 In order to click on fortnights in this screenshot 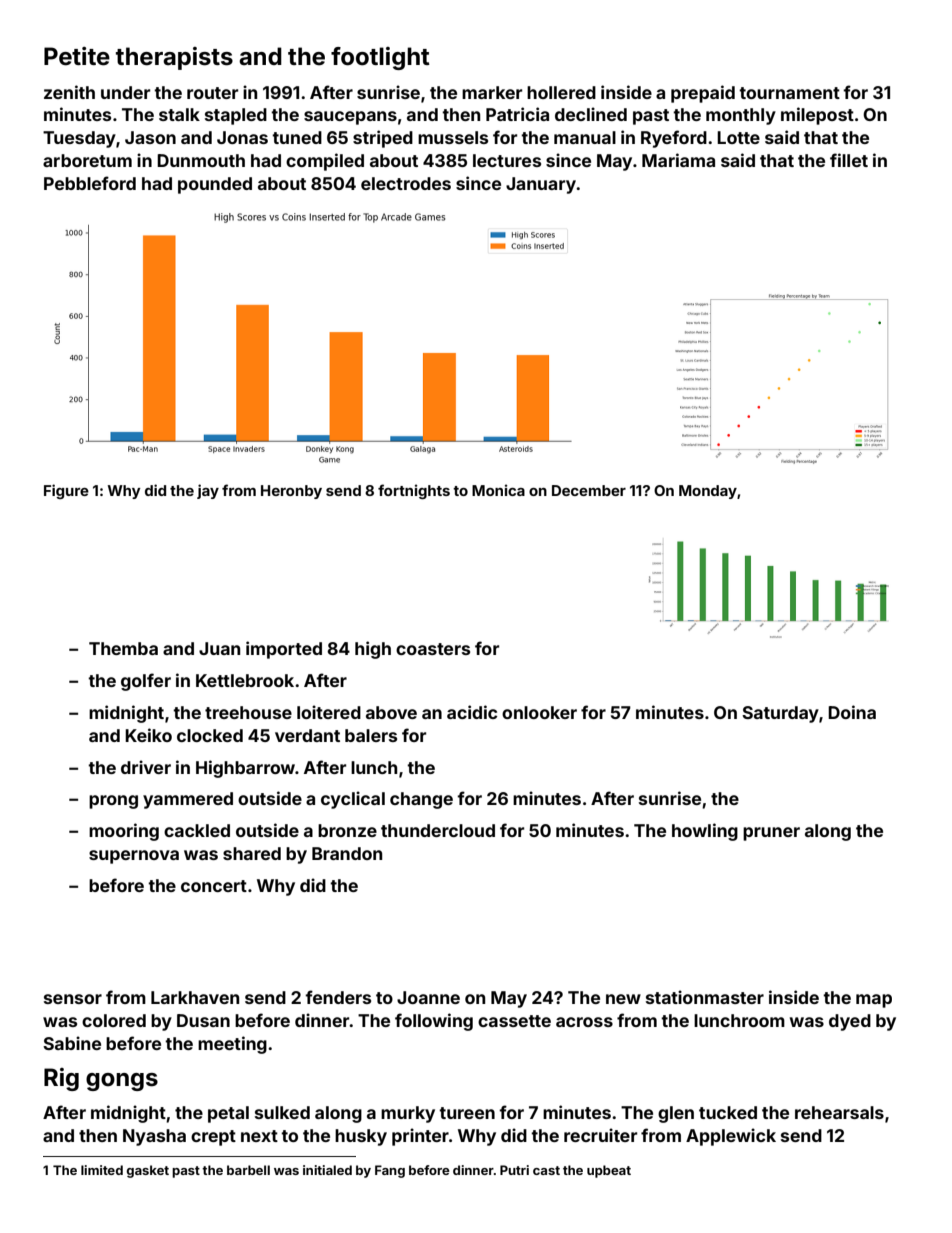, I will do `click(414, 491)`.
